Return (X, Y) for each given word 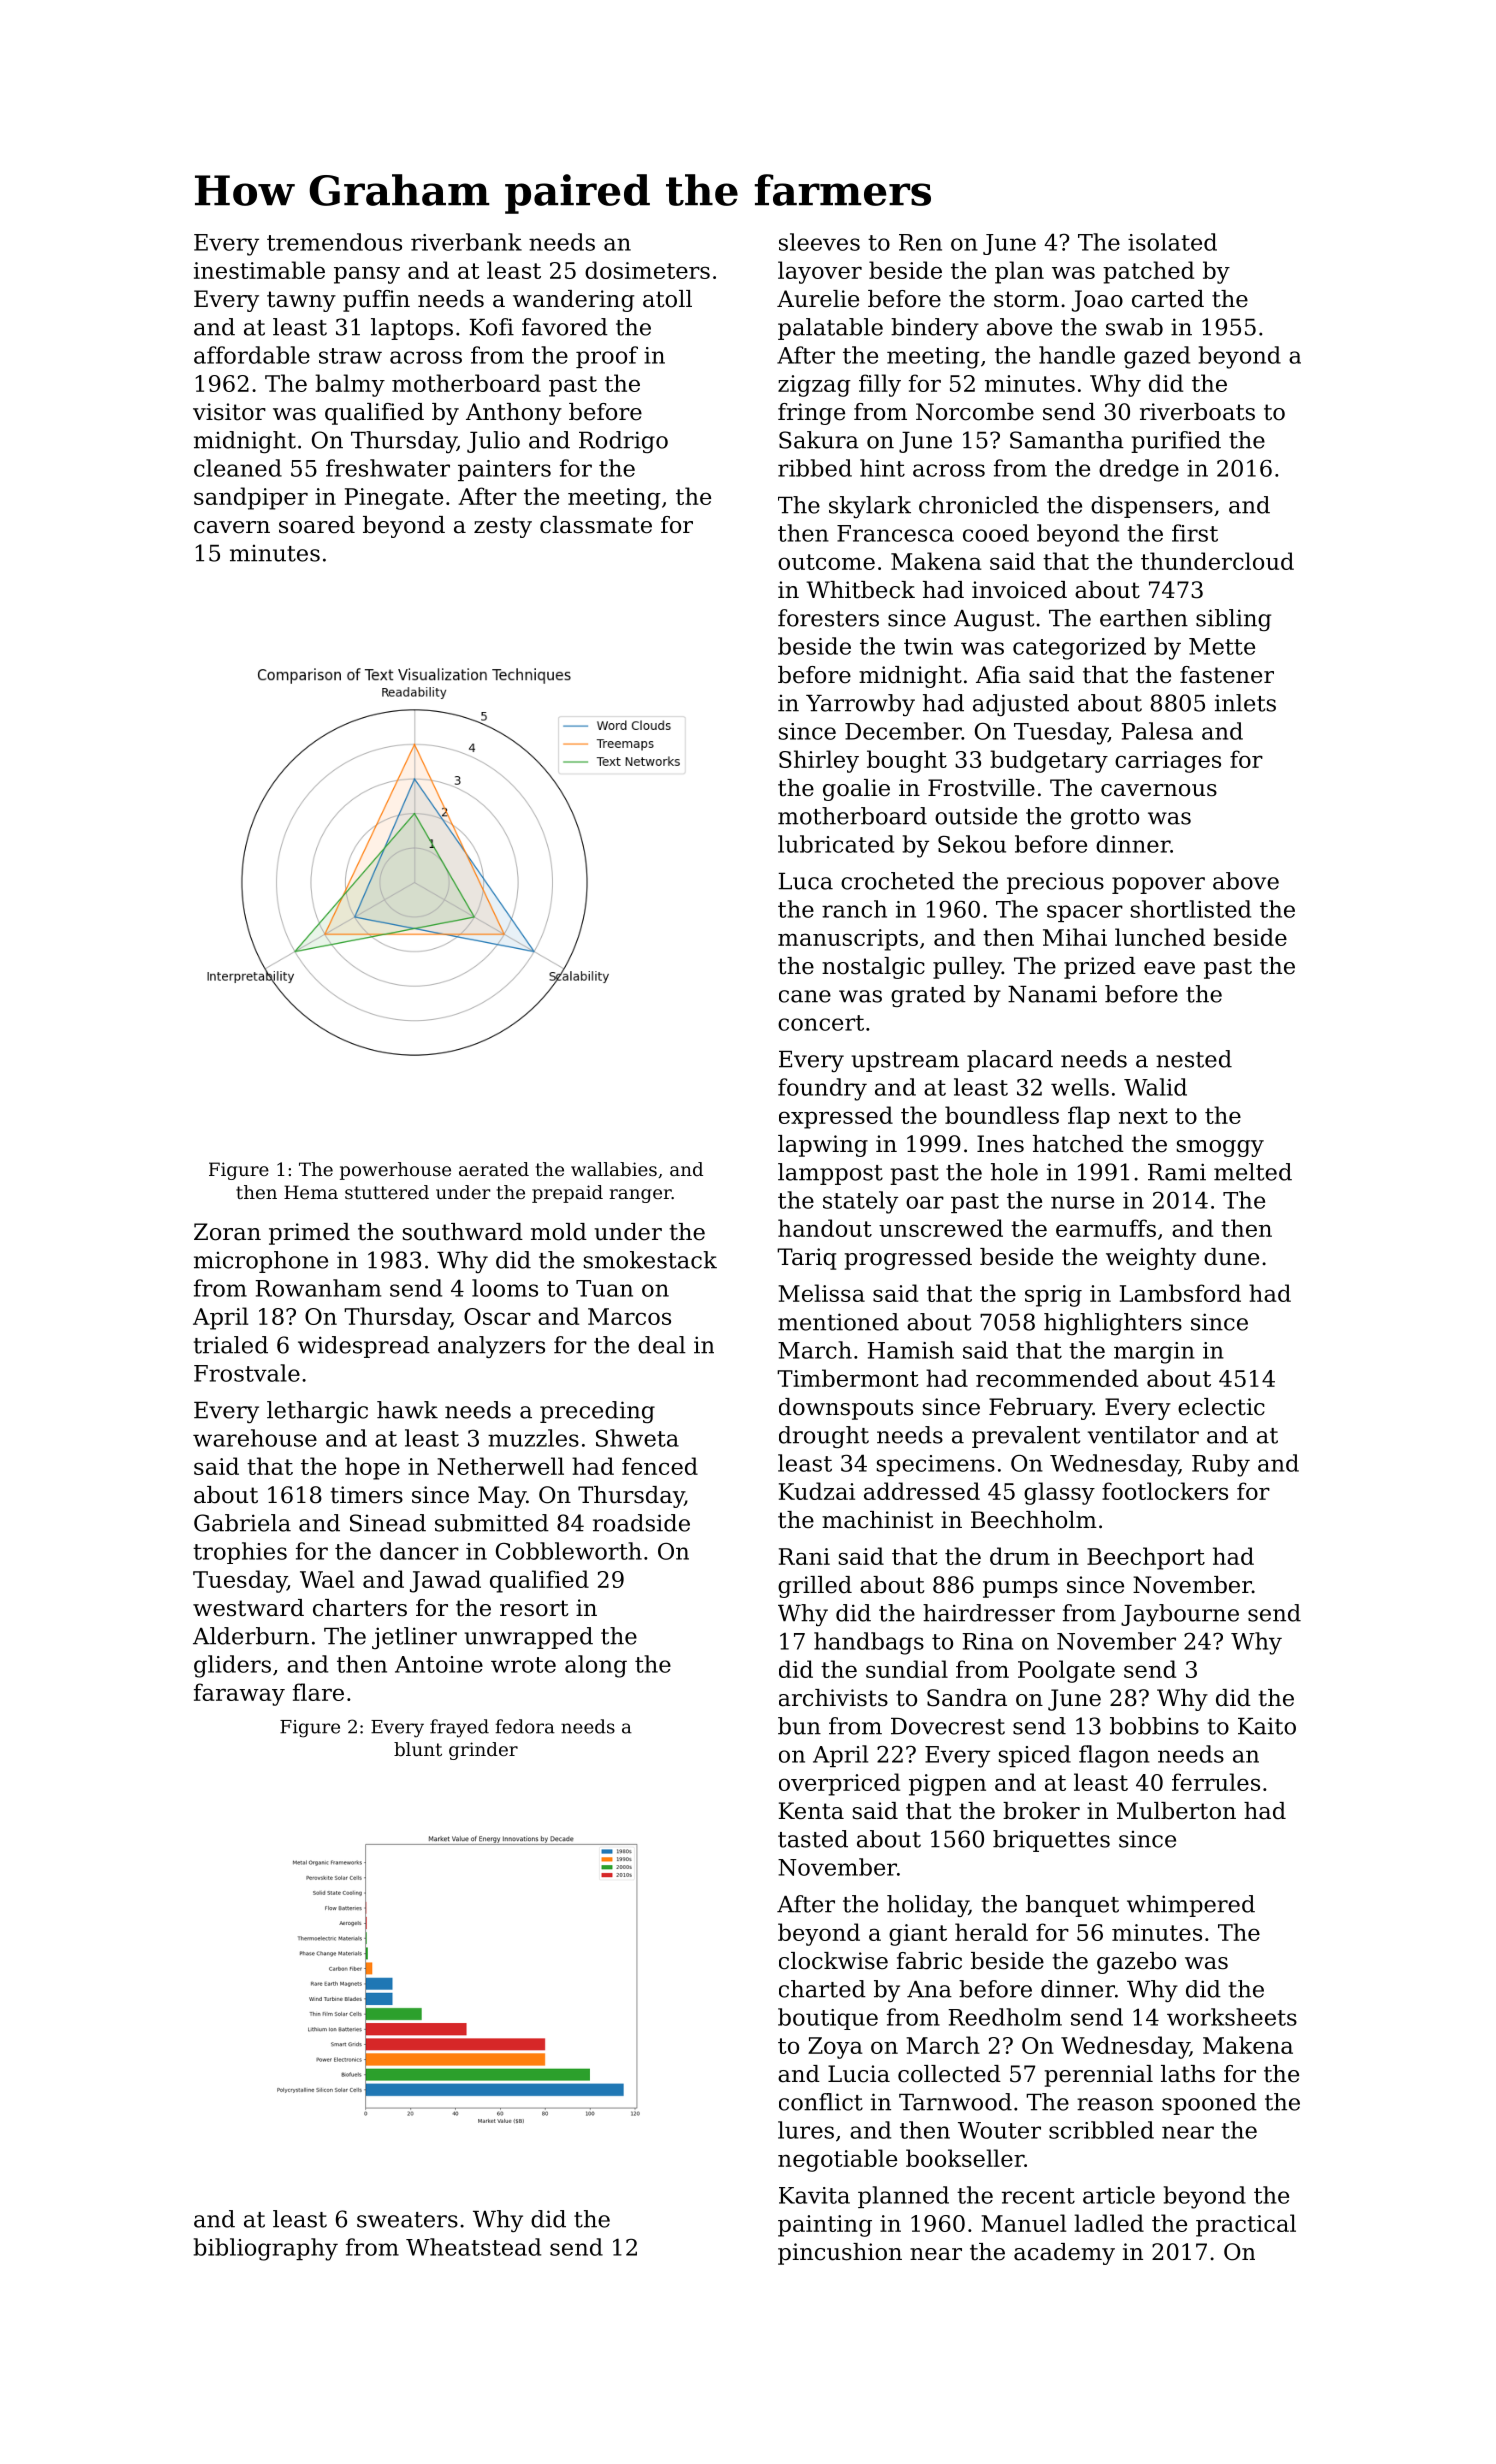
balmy (350, 385)
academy (1064, 2254)
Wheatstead (473, 2247)
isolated (1172, 242)
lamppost (830, 1174)
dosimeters (647, 270)
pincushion (840, 2254)
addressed (922, 1491)
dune (1231, 1257)
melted (1253, 1172)
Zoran (227, 1232)
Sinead (388, 1523)
